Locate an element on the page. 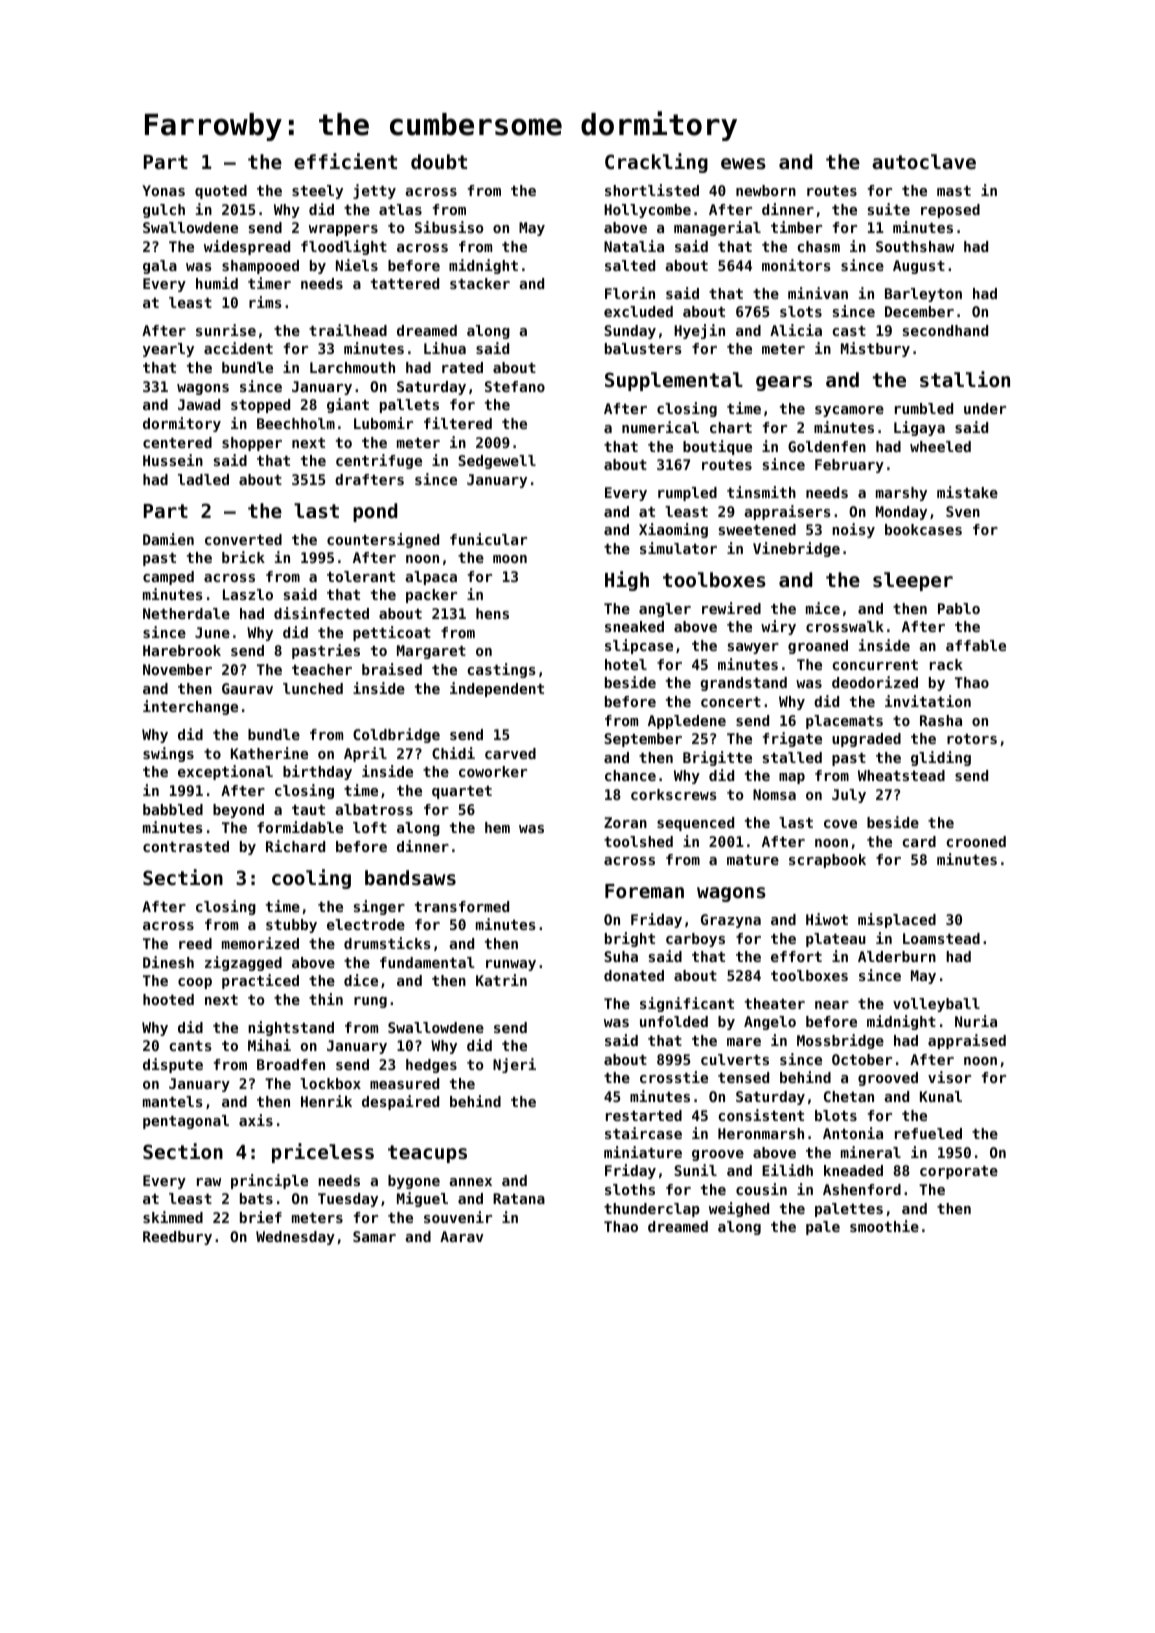  stubby is located at coordinates (291, 926).
